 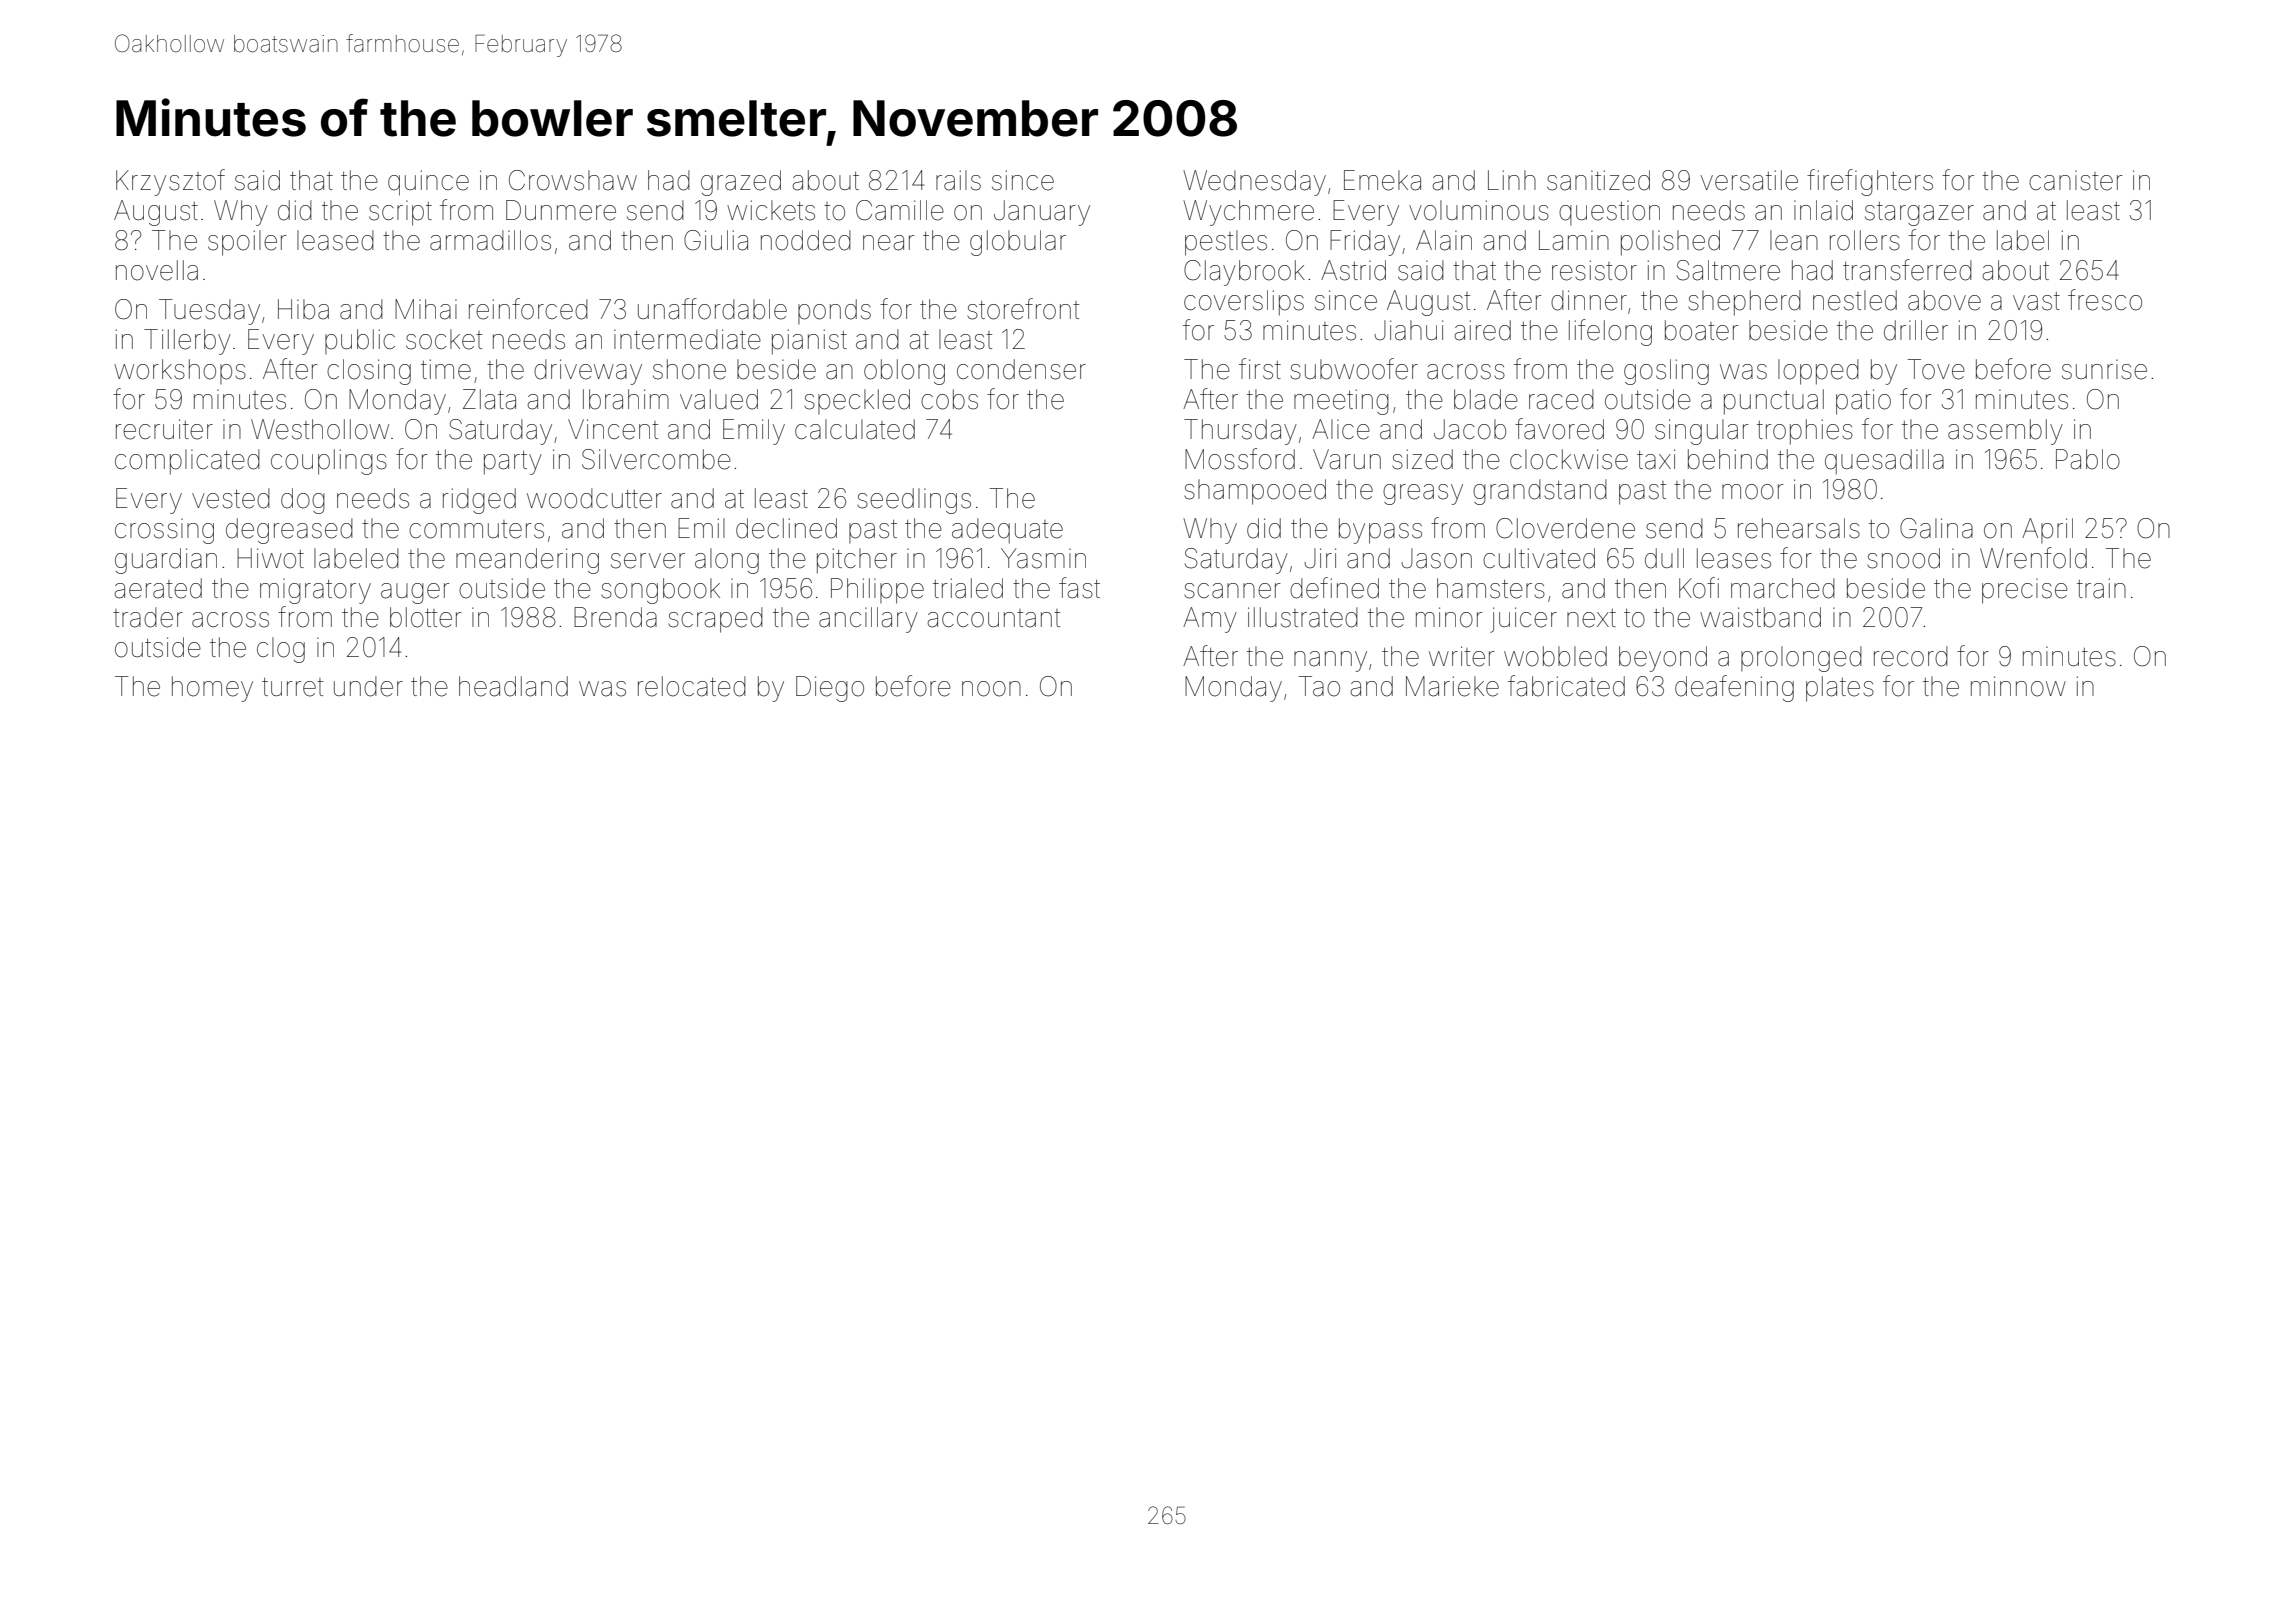 What do you see at coordinates (1609, 212) in the screenshot?
I see `question` at bounding box center [1609, 212].
